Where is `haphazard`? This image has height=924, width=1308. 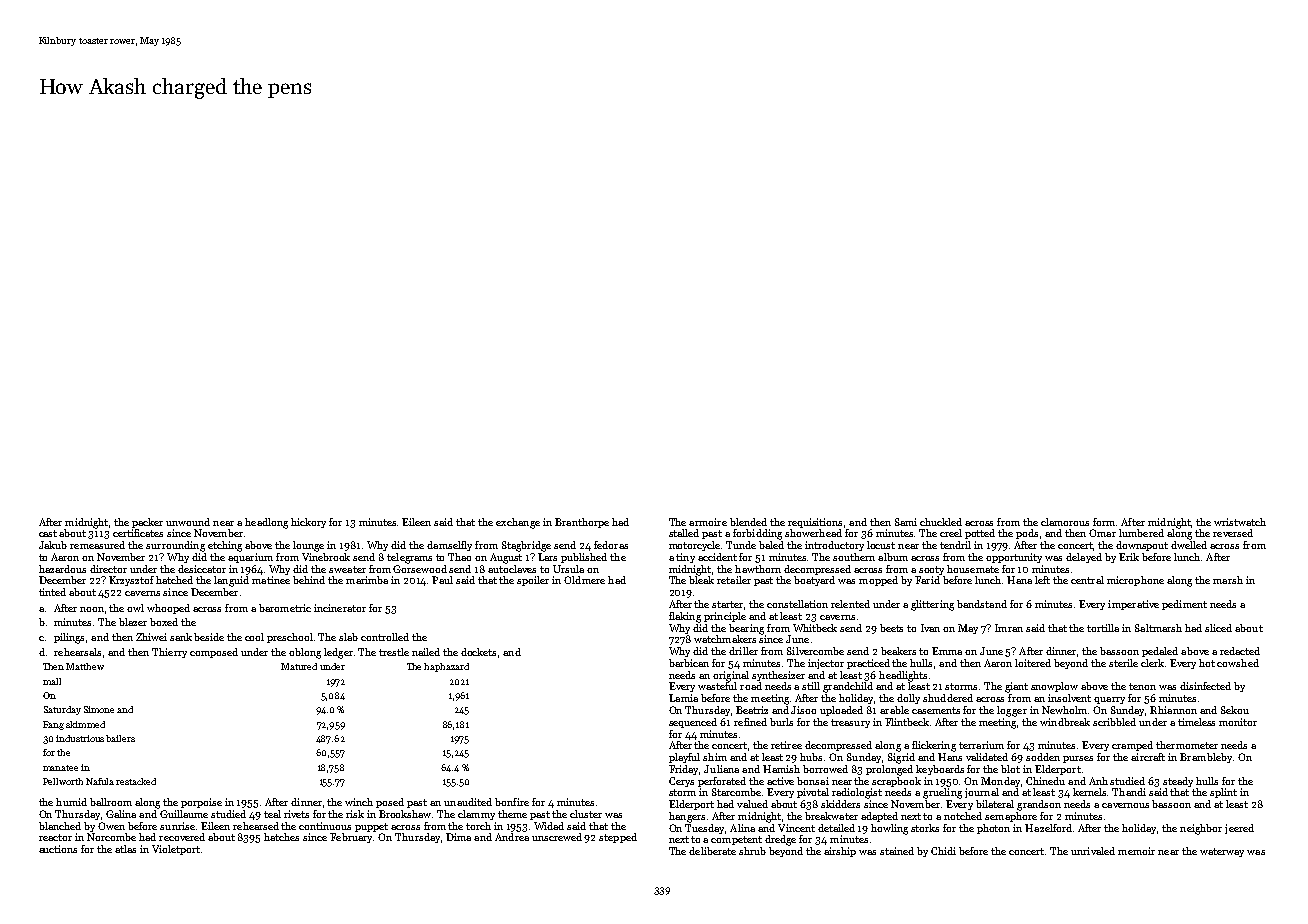 haphazard is located at coordinates (446, 667).
